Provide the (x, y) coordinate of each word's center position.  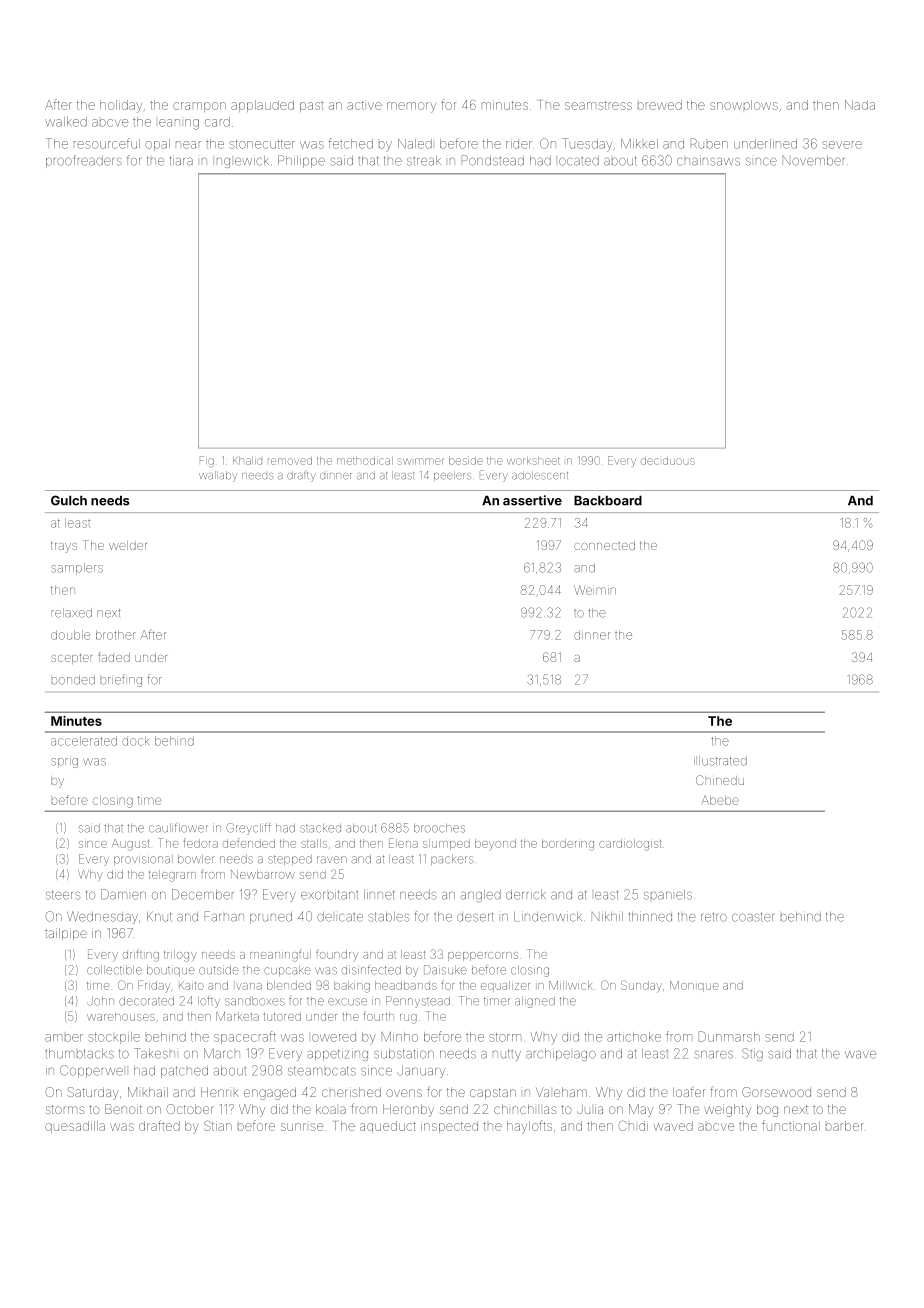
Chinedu (720, 780)
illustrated (720, 761)
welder (128, 545)
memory (411, 107)
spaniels (668, 895)
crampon (199, 107)
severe (842, 145)
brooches (439, 828)
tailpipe (66, 934)
